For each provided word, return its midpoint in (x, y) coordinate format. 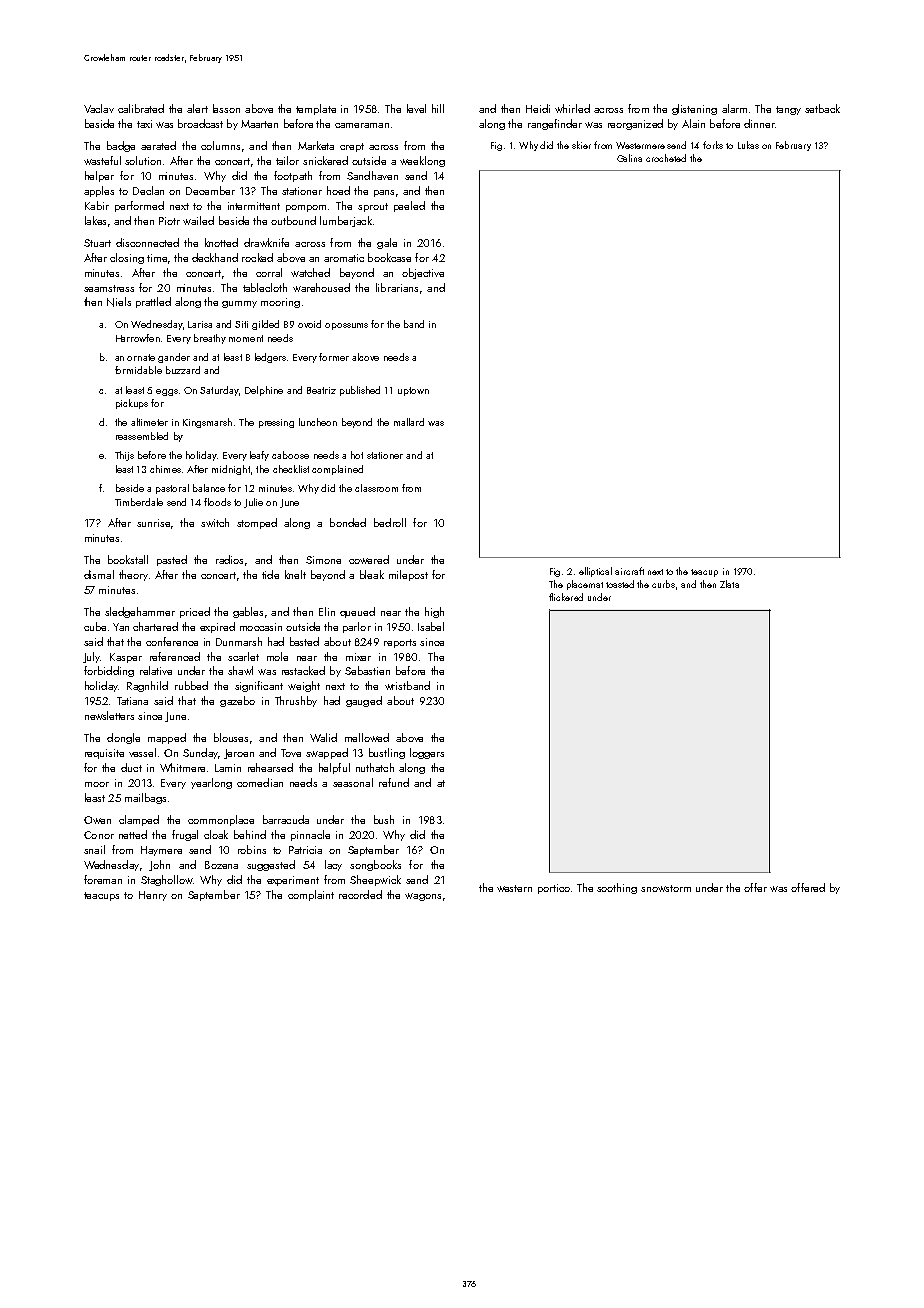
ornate (141, 357)
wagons (423, 897)
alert (197, 108)
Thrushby (296, 701)
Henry (153, 896)
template (316, 109)
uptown (413, 391)
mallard (409, 422)
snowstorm (666, 888)
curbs (663, 584)
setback (822, 108)
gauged (364, 701)
